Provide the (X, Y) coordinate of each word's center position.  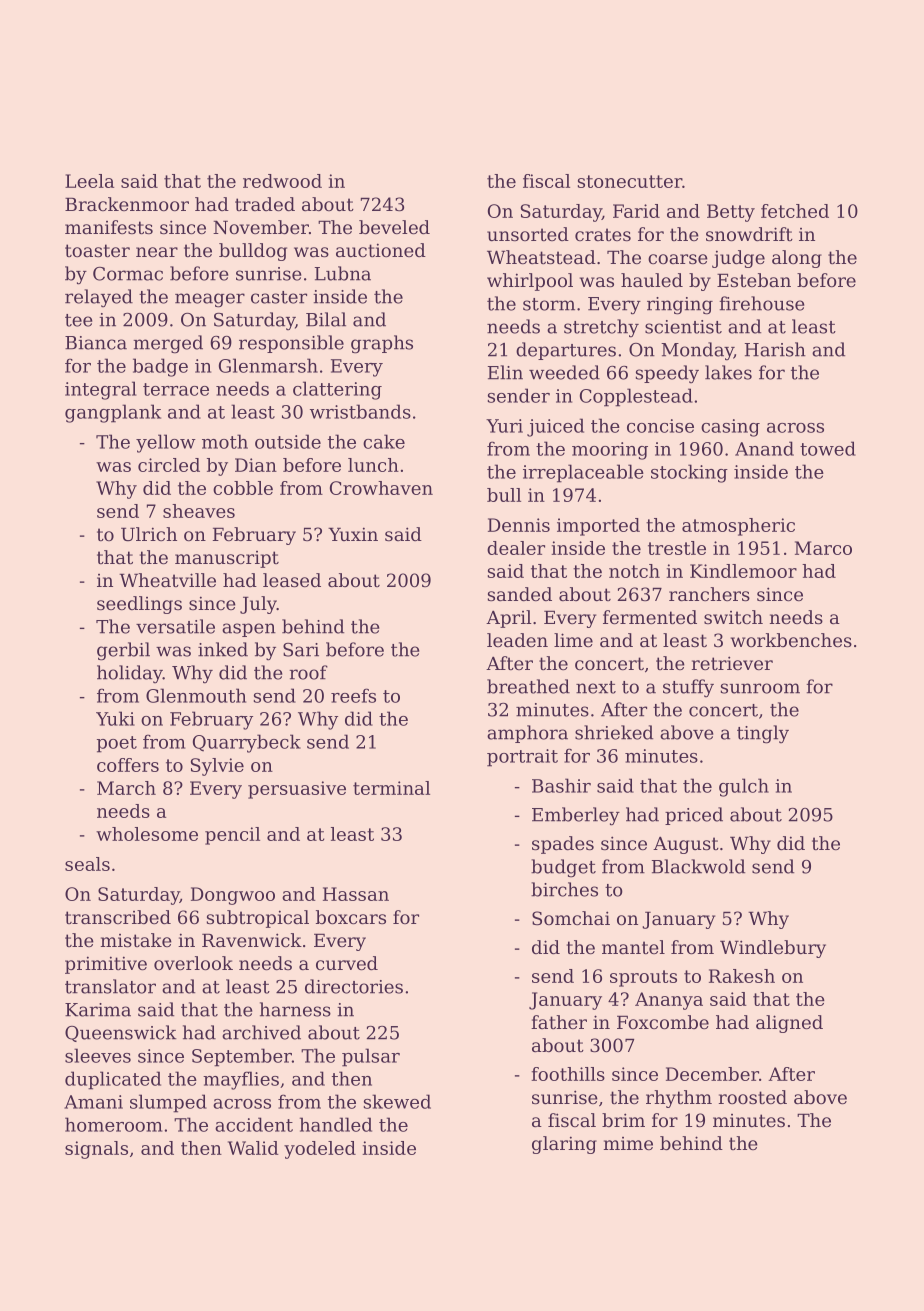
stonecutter (630, 181)
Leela (89, 181)
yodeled (320, 1150)
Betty (731, 213)
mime (628, 1143)
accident (254, 1124)
